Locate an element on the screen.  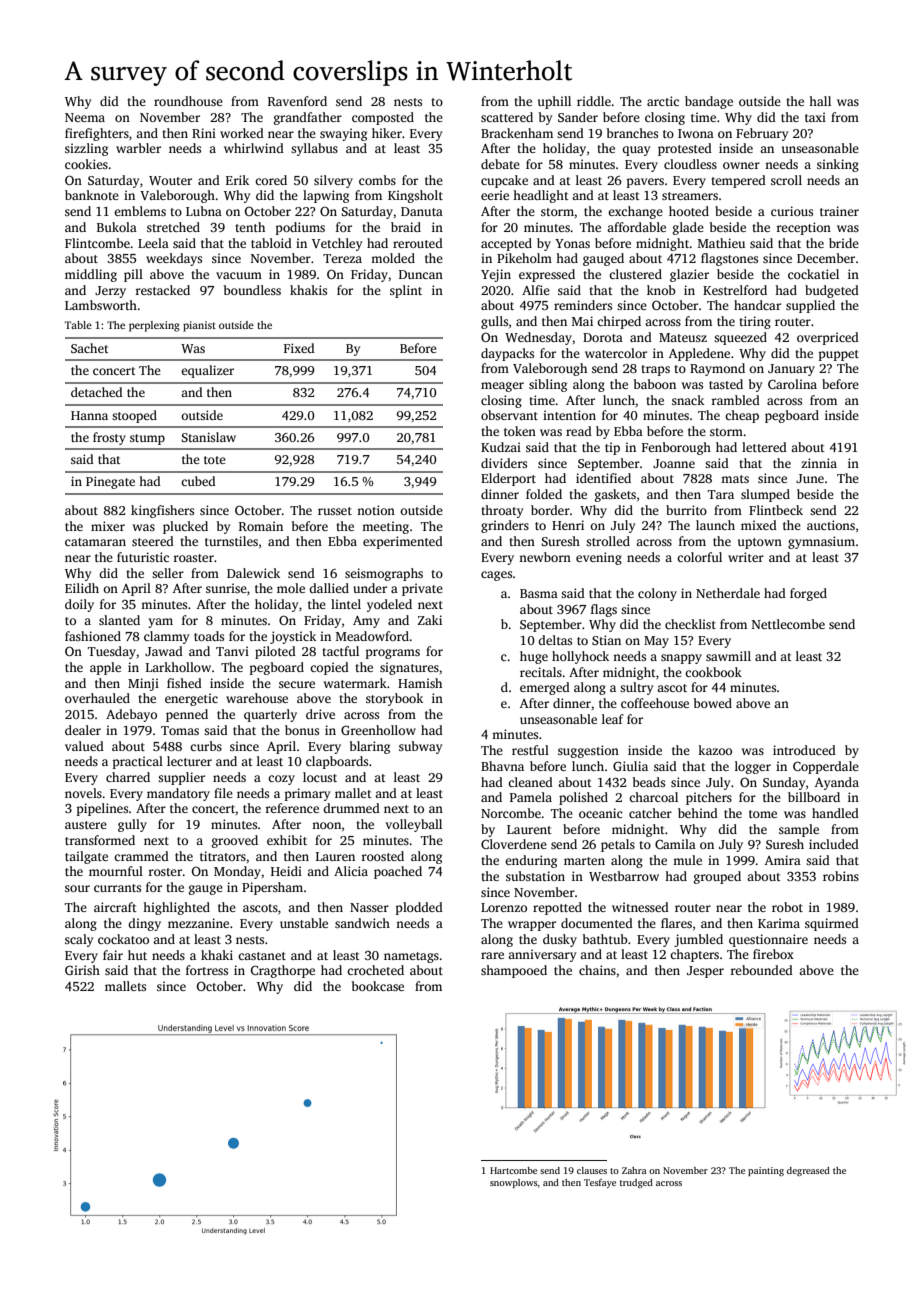
Tanvi is located at coordinates (232, 651).
